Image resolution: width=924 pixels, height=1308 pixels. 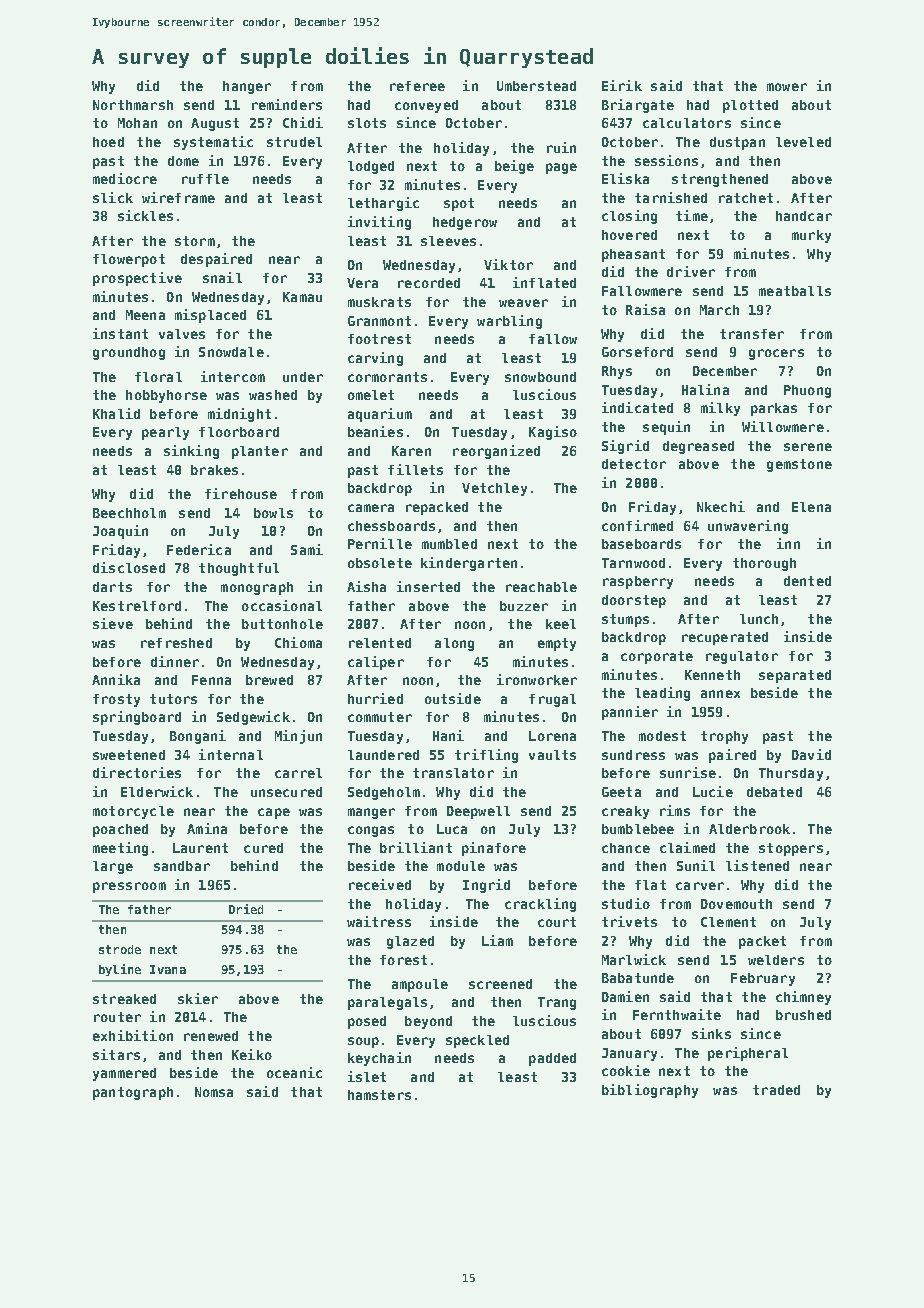 What do you see at coordinates (634, 601) in the screenshot?
I see `doorstep` at bounding box center [634, 601].
